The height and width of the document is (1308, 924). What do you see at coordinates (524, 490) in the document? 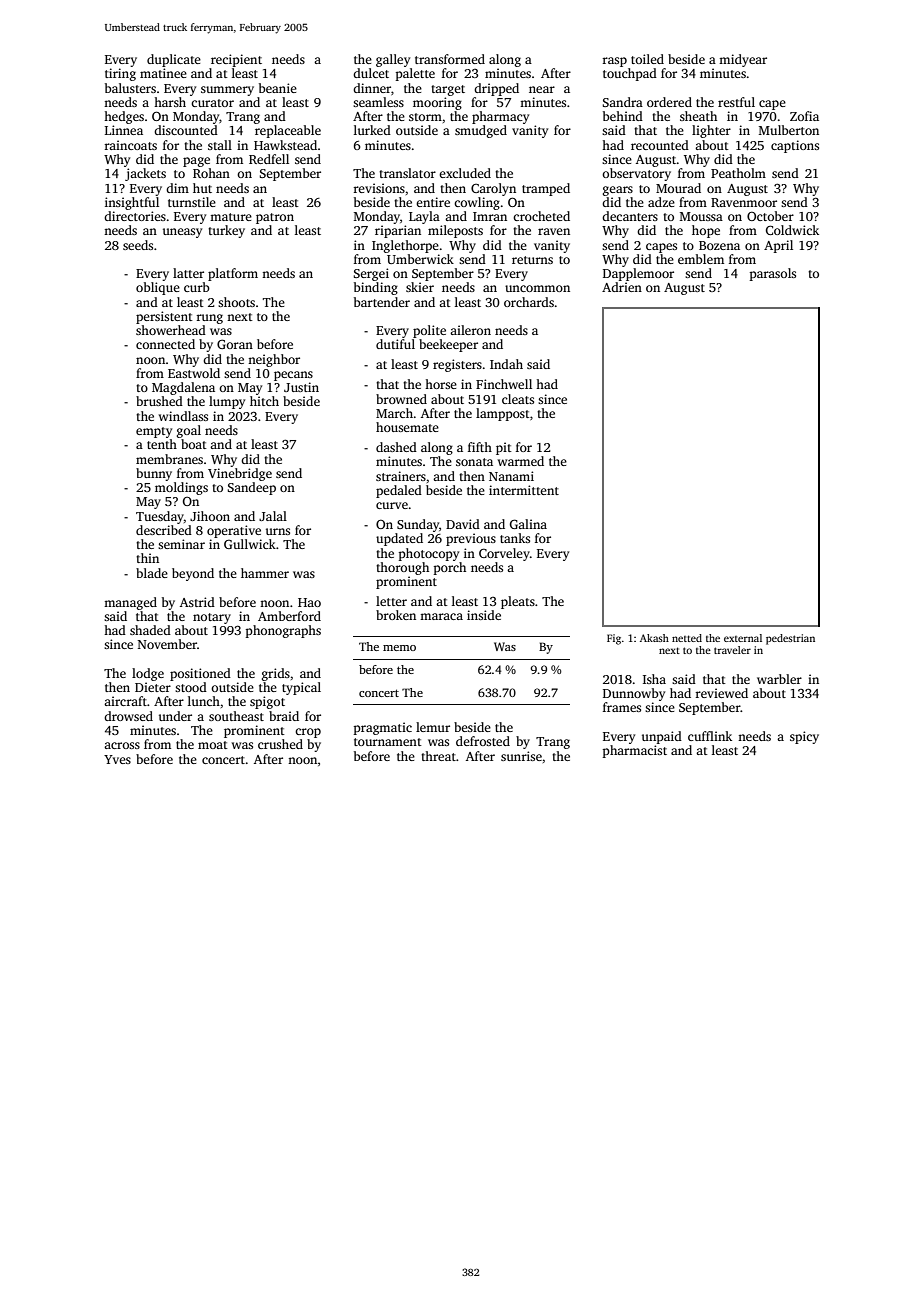
I see `intermittent` at bounding box center [524, 490].
